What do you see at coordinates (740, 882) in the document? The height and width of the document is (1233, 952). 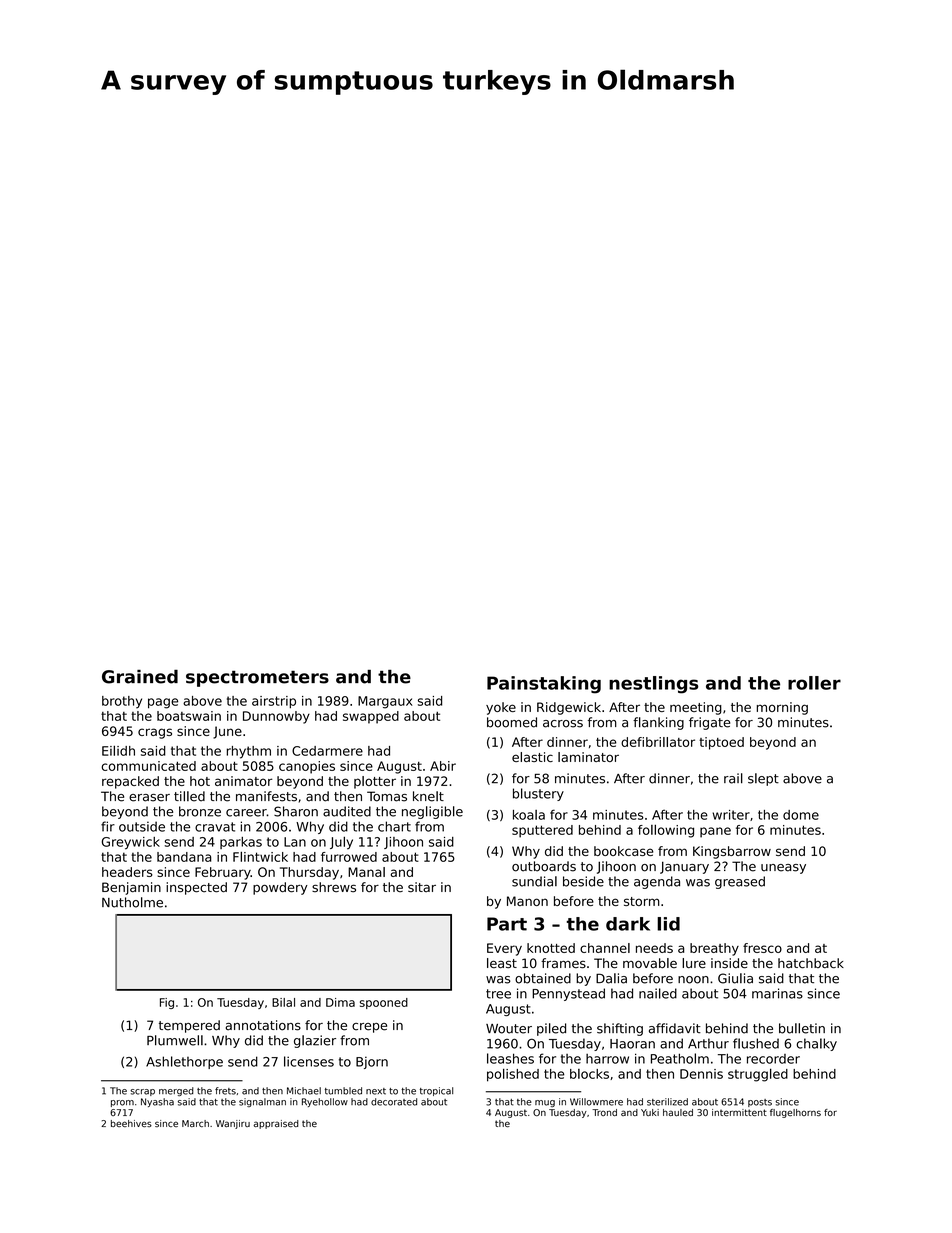 I see `greased` at bounding box center [740, 882].
